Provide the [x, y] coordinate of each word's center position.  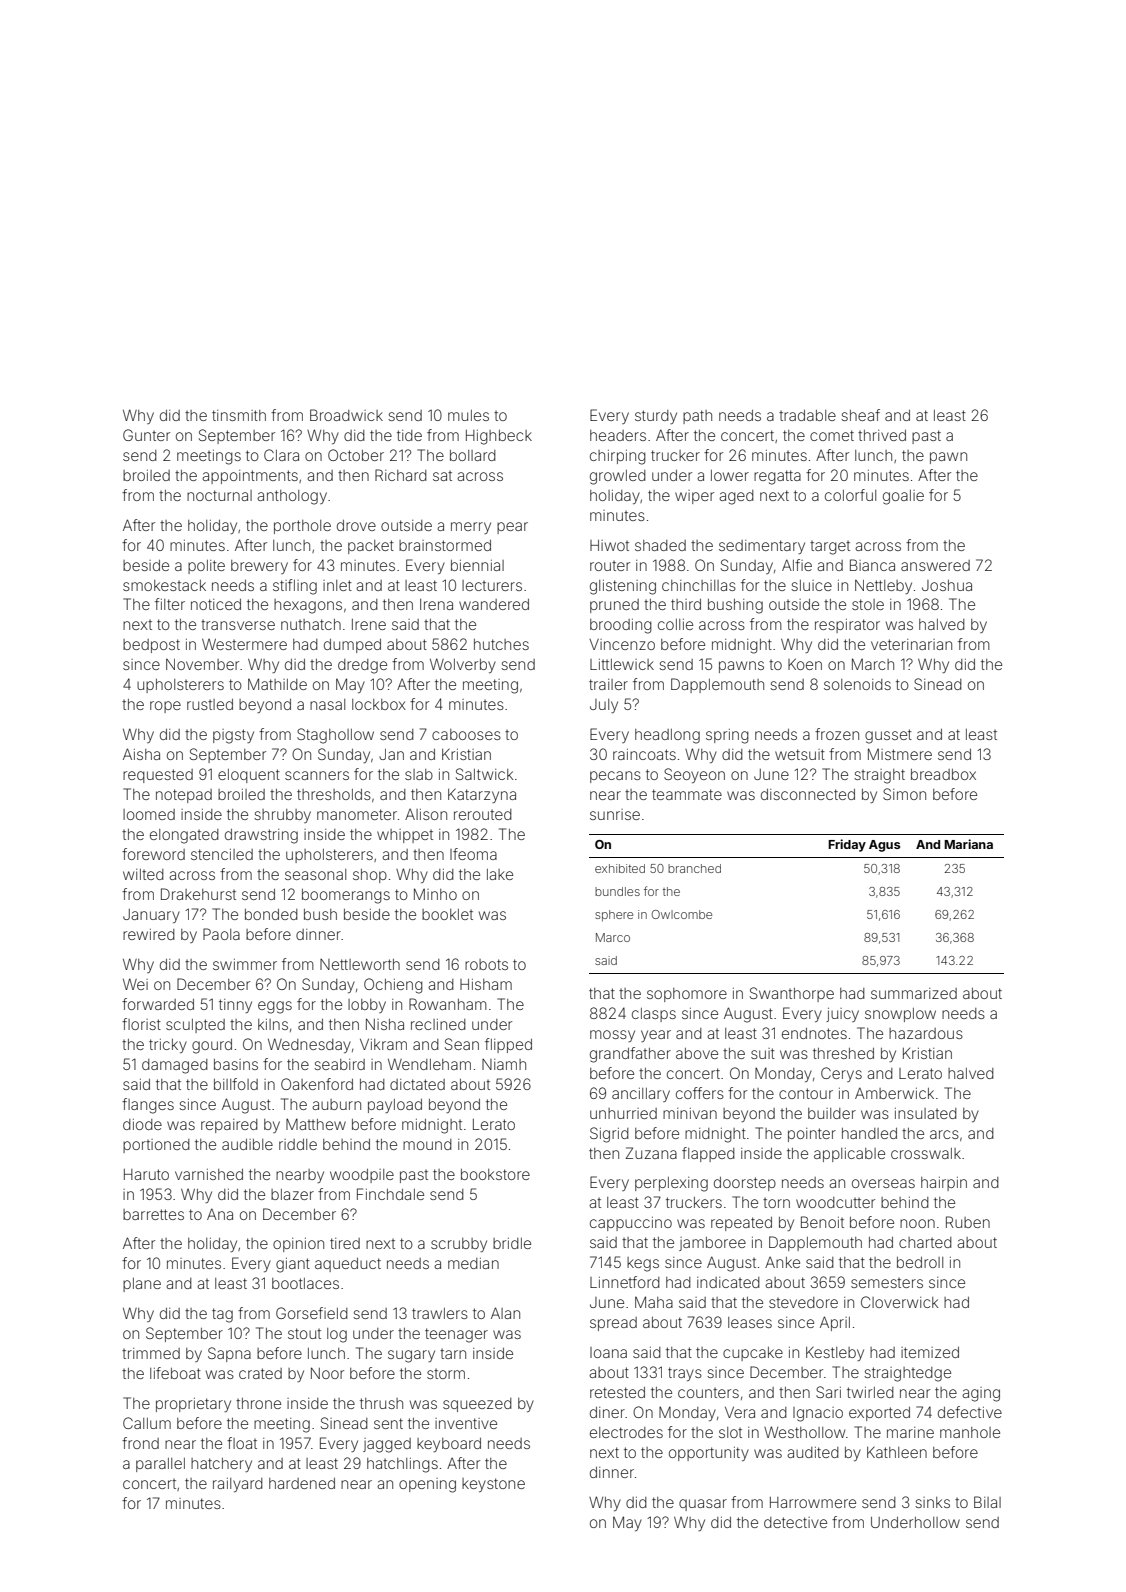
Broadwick [346, 415]
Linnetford [625, 1282]
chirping [618, 457]
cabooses [466, 734]
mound [427, 1144]
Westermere [244, 644]
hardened [302, 1483]
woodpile [362, 1176]
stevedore [803, 1302]
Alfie [797, 565]
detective [795, 1522]
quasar [703, 1505]
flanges [148, 1106]
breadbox [943, 774]
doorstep [745, 1184]
